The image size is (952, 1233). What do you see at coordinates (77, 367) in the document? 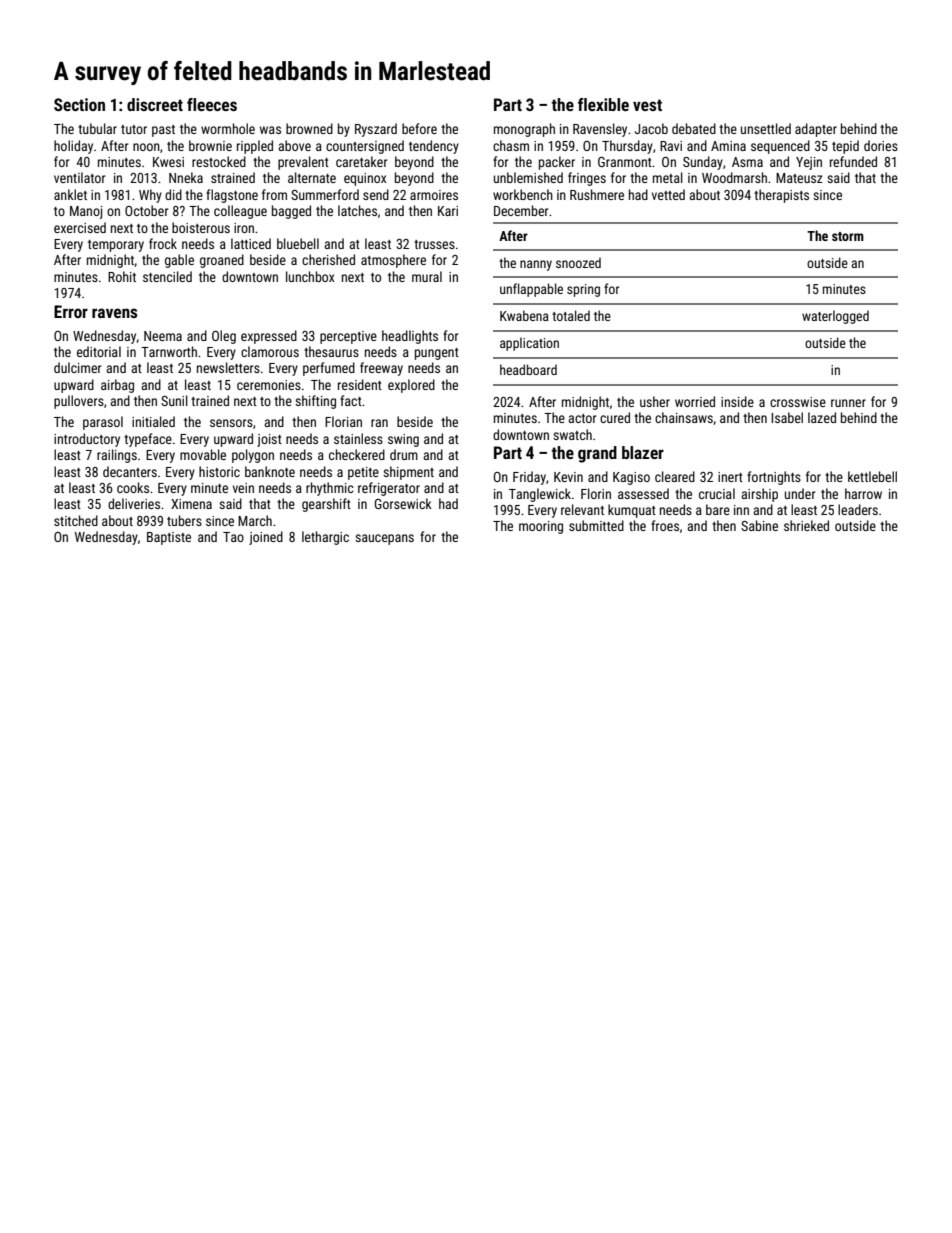
I see `dulcimer` at bounding box center [77, 367].
